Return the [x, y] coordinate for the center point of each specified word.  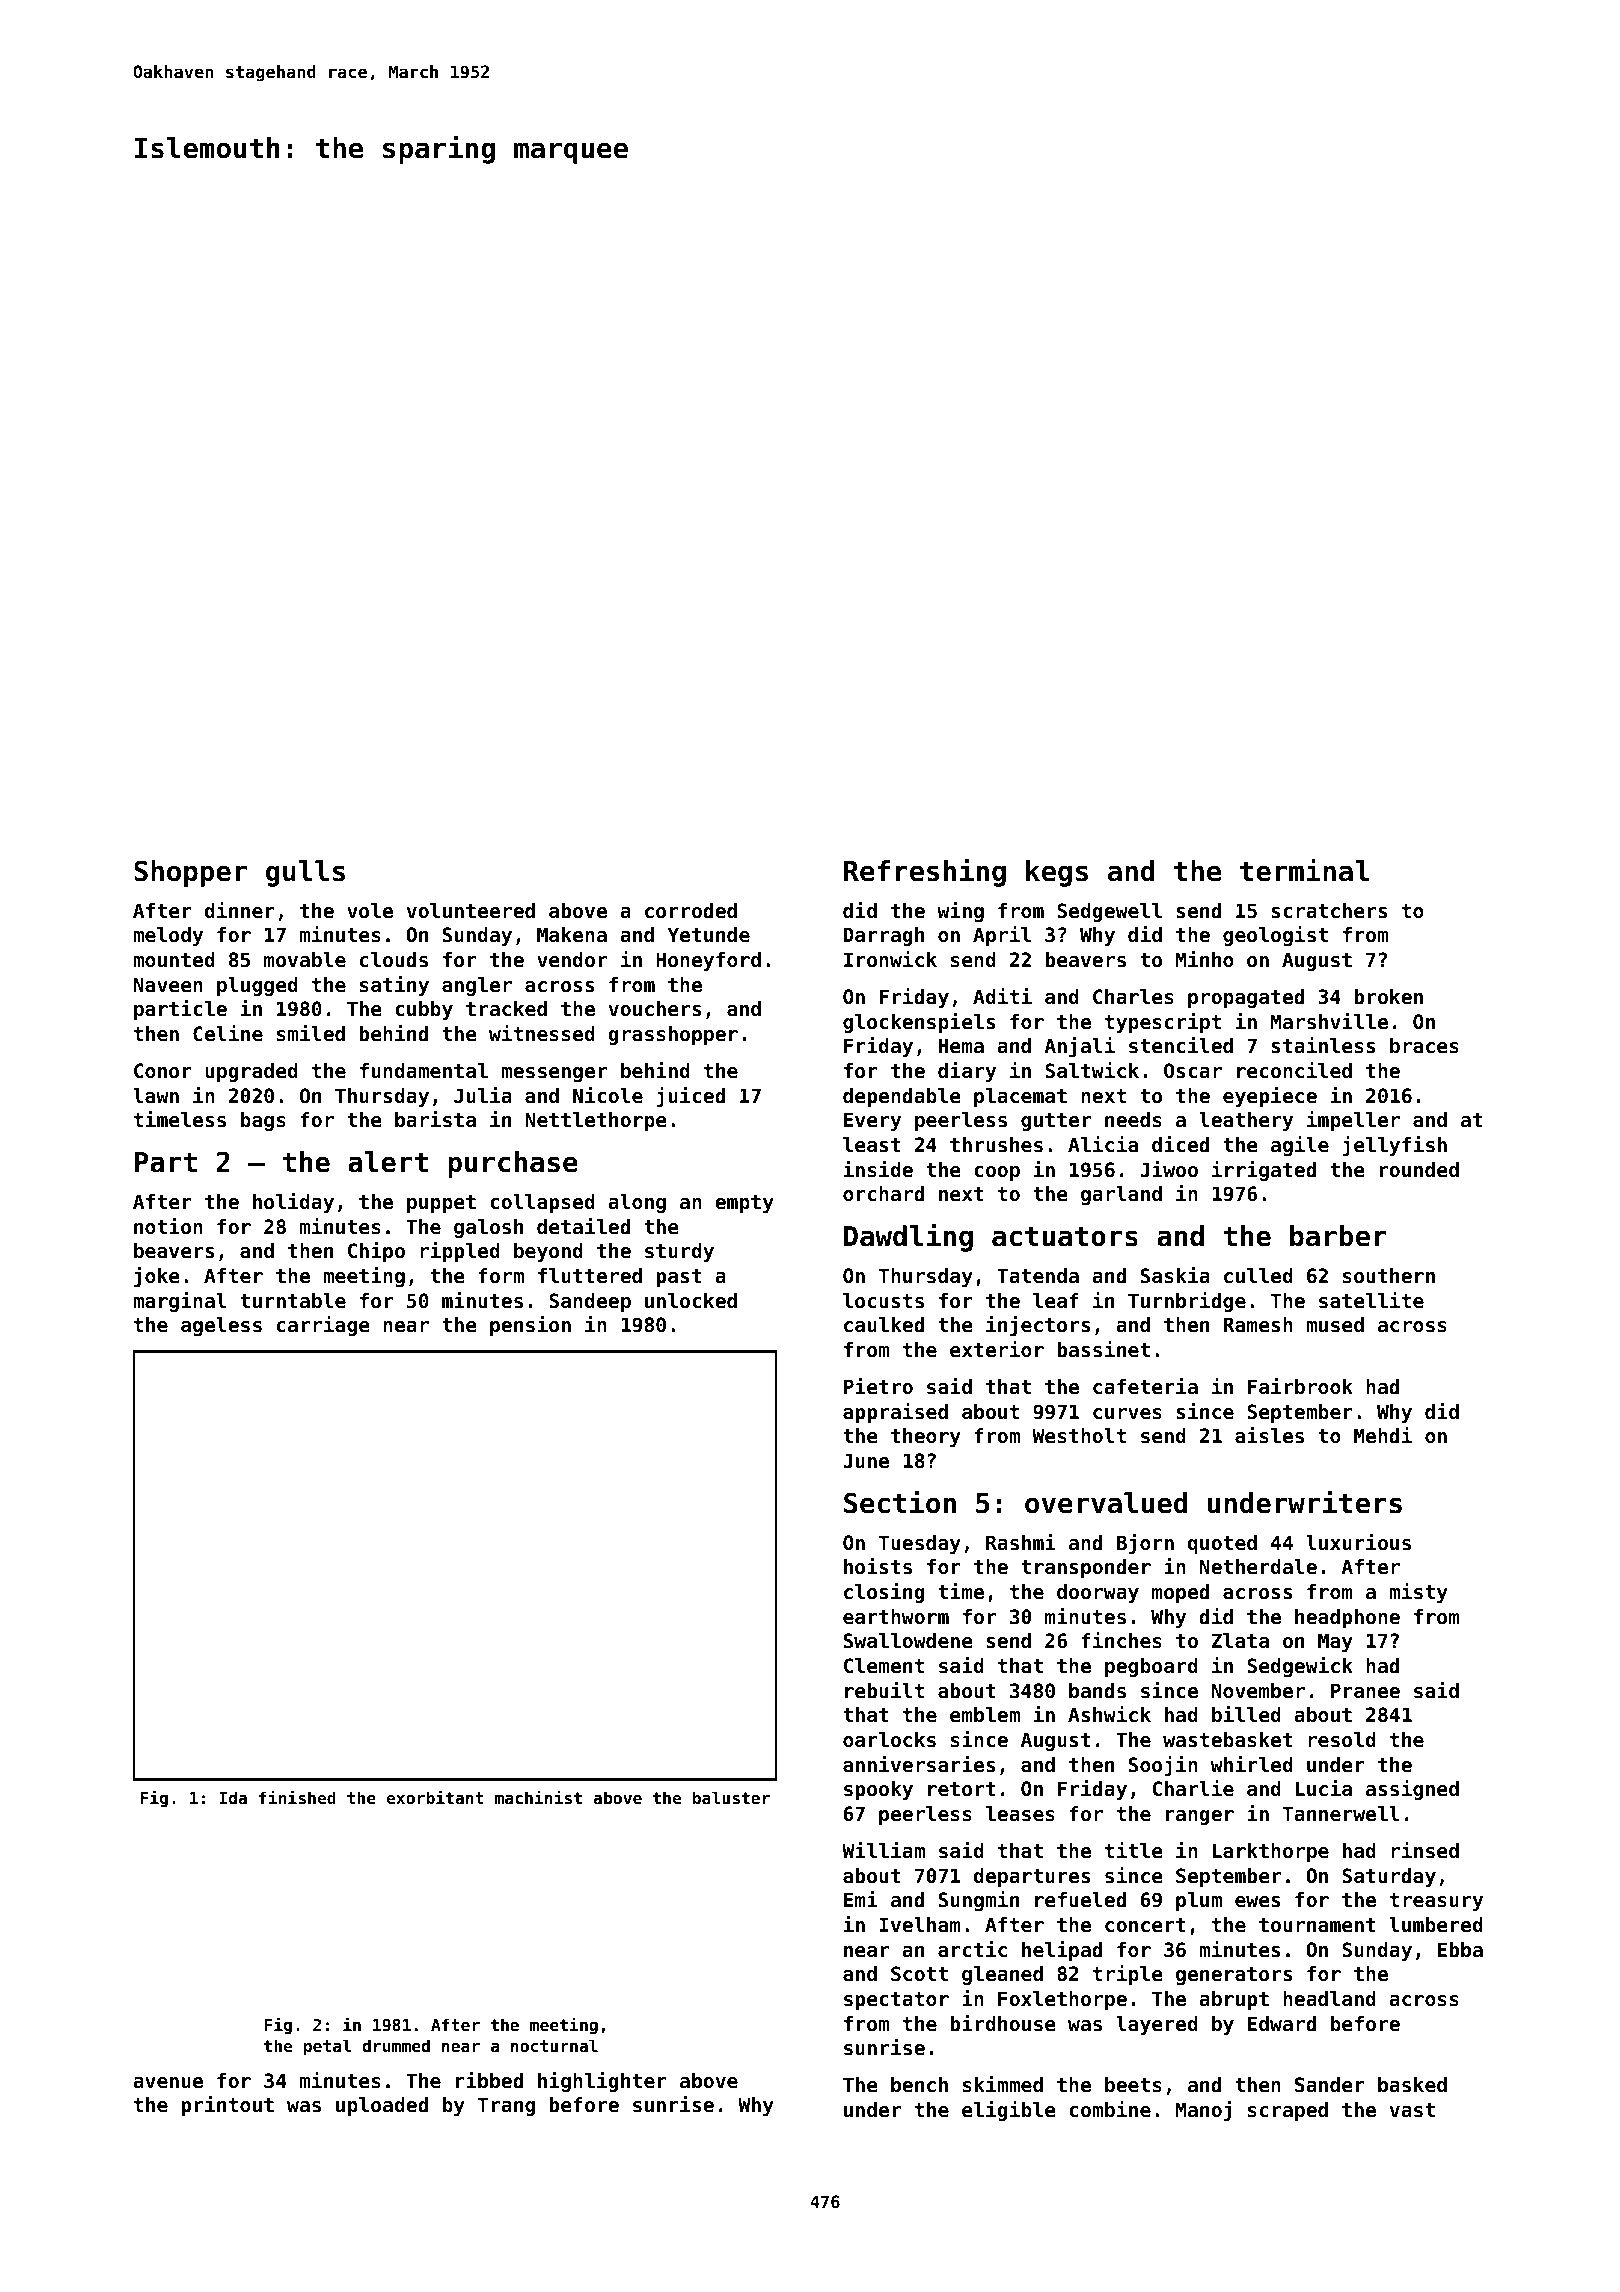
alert [388, 1162]
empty [744, 1204]
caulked [884, 1325]
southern [1389, 1276]
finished [297, 1797]
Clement [884, 1666]
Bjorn [1145, 1544]
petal [327, 2047]
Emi [861, 1899]
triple [1128, 1975]
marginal [180, 1302]
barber [1338, 1236]
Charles [1133, 997]
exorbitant [435, 1797]
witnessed [542, 1033]
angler [477, 986]
